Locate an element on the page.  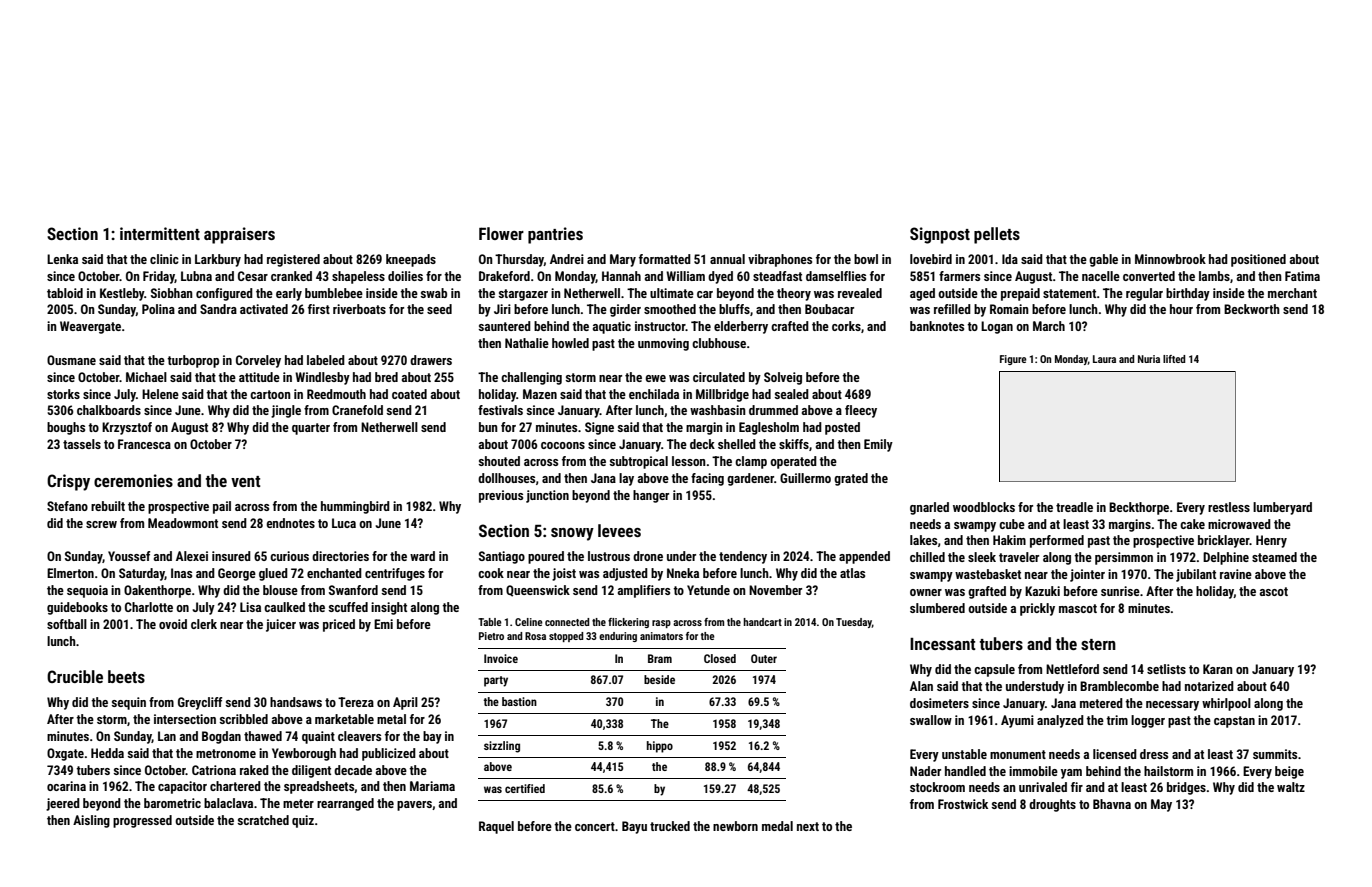
enduring is located at coordinates (618, 637).
